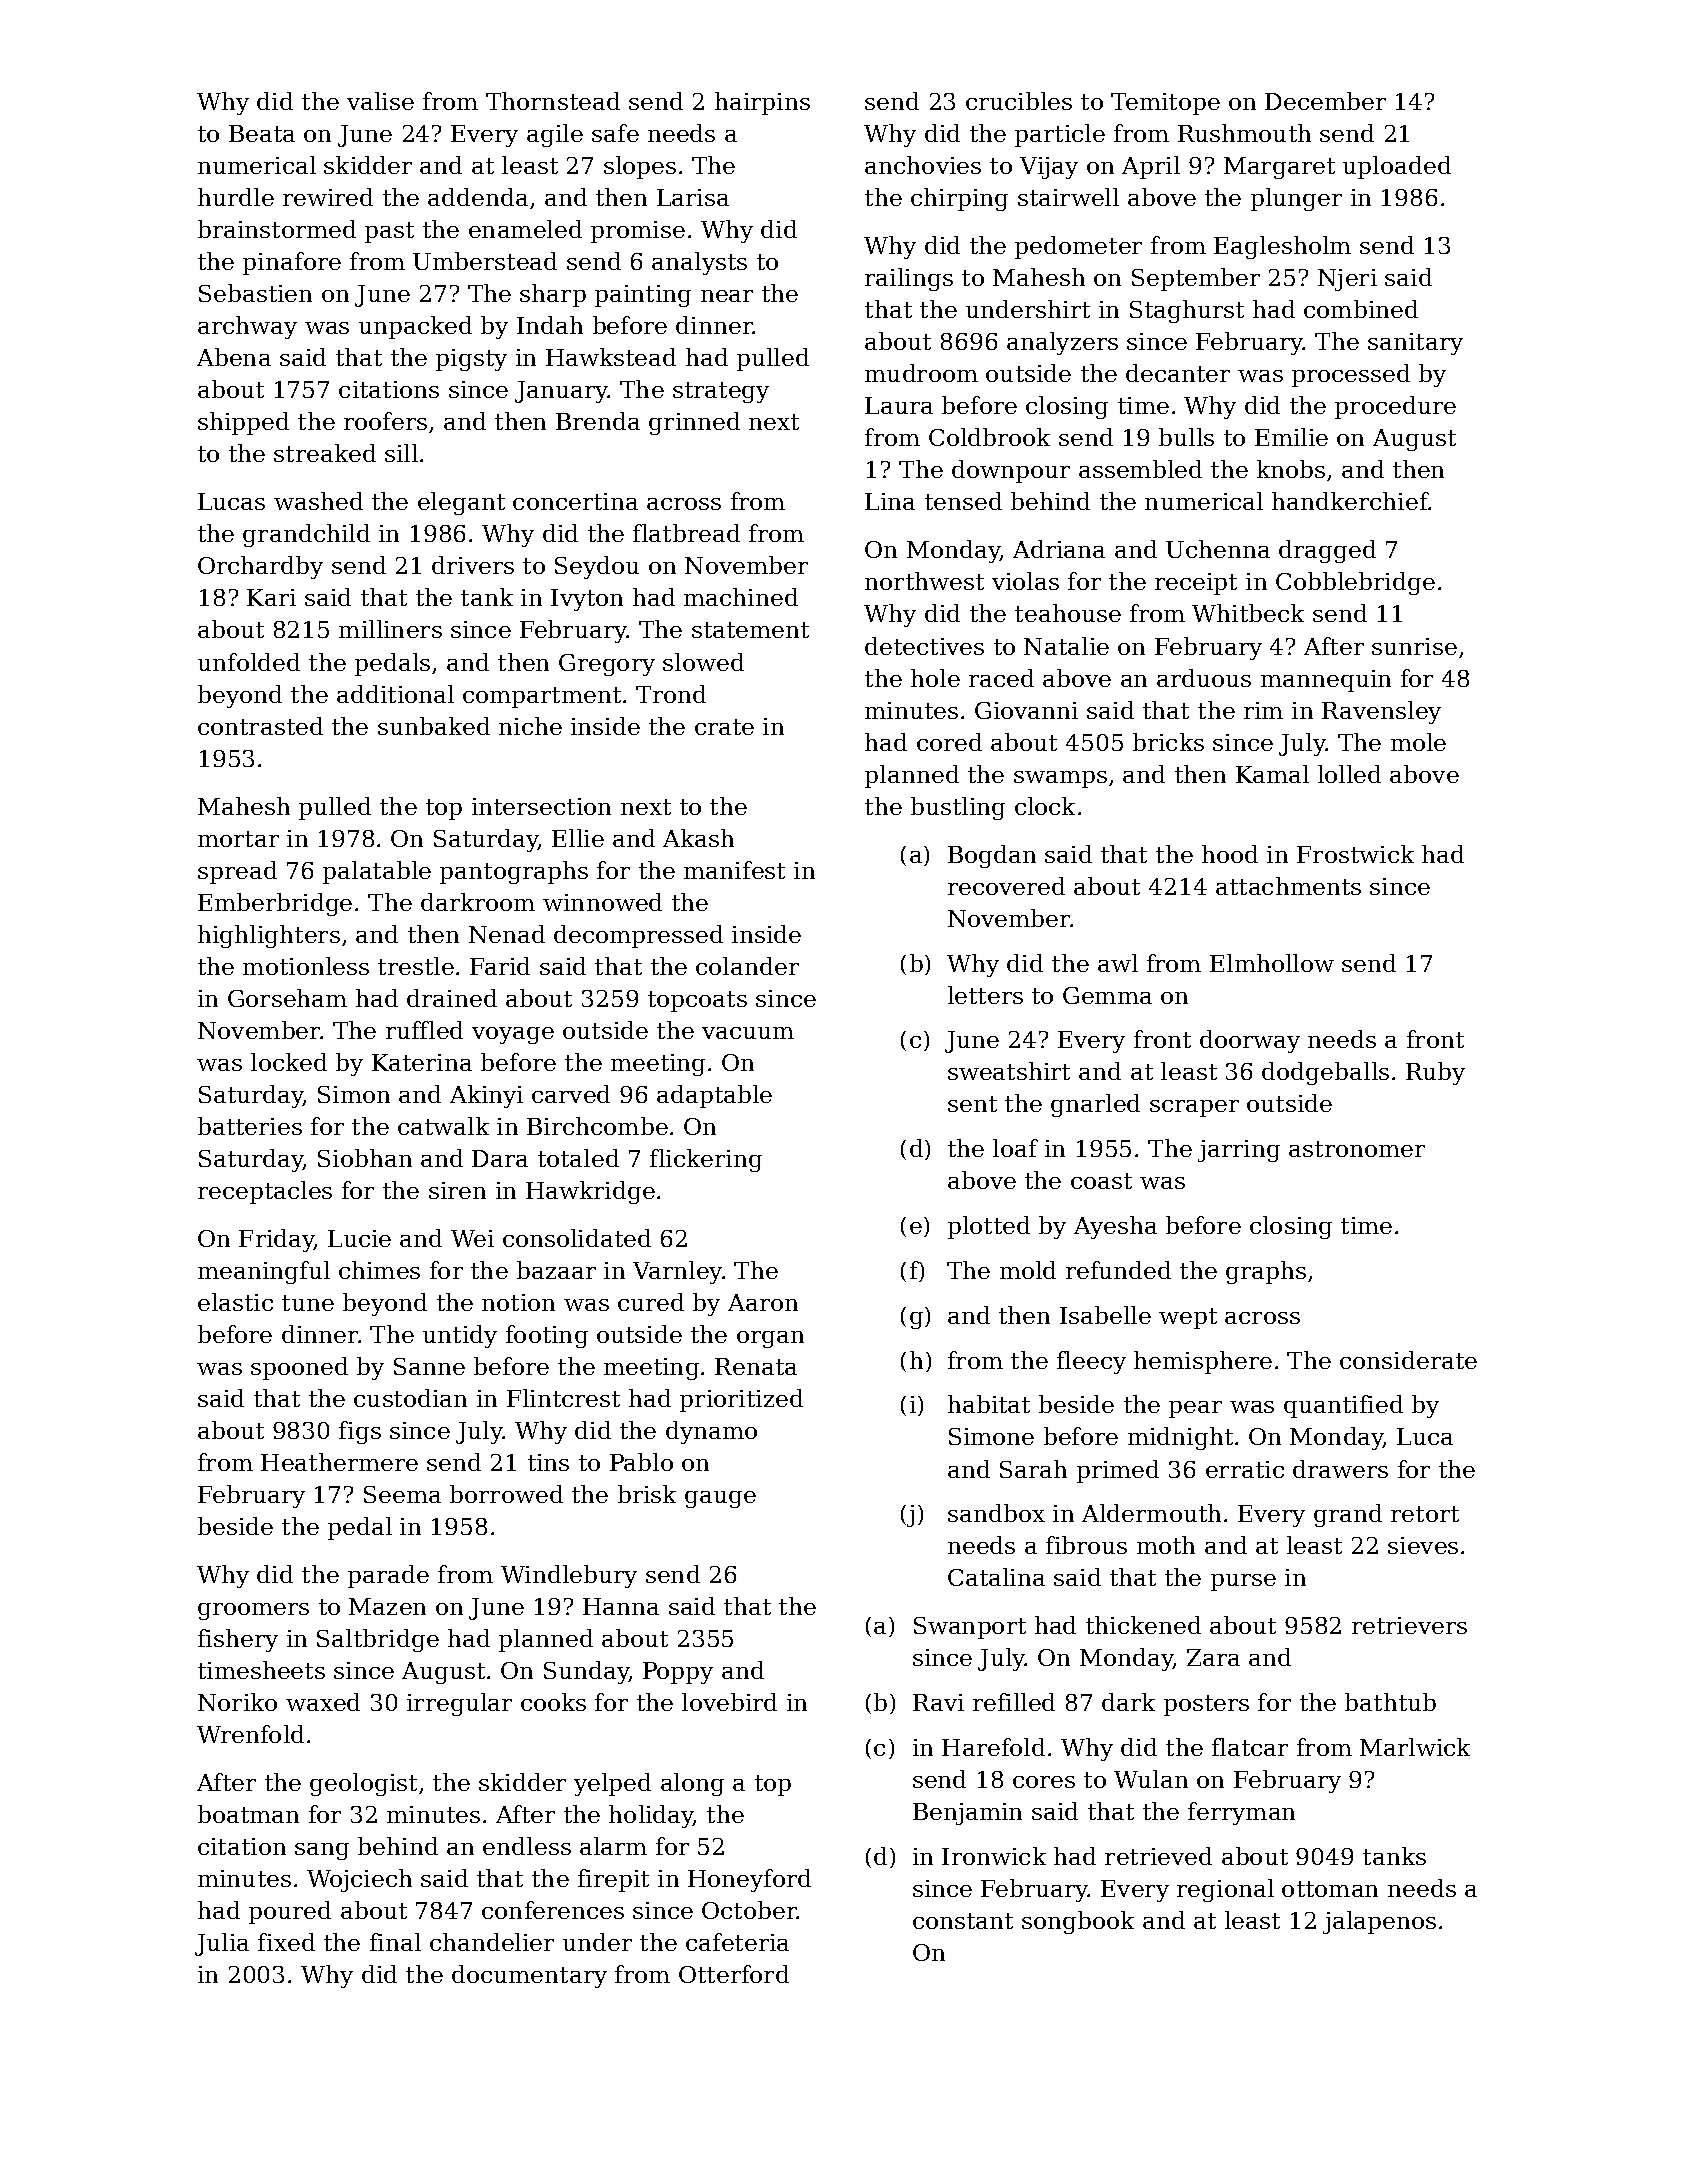 The height and width of the screenshot is (2178, 1683). What do you see at coordinates (561, 392) in the screenshot?
I see `January` at bounding box center [561, 392].
